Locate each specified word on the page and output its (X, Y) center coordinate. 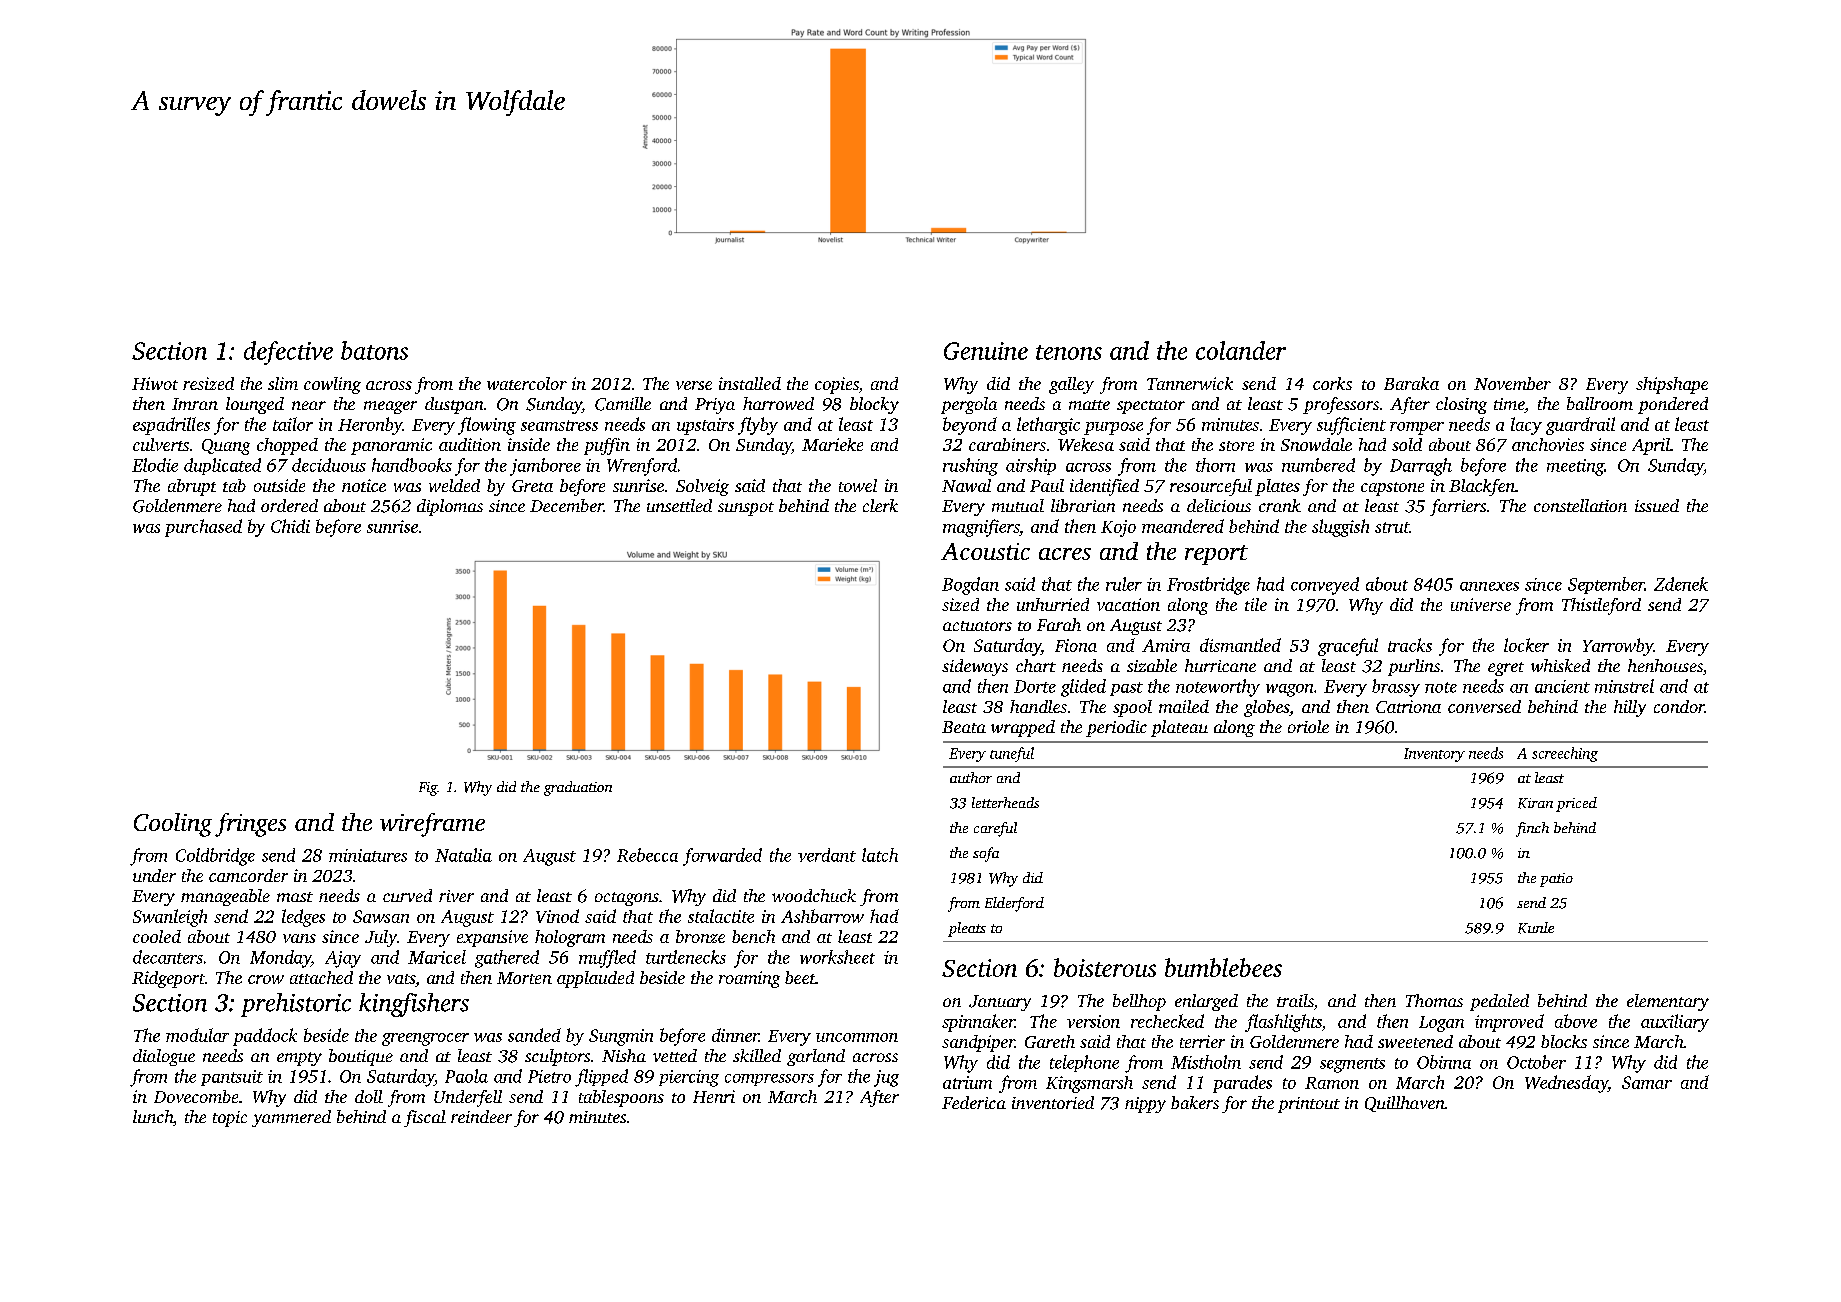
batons (374, 350)
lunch (153, 1116)
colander (1241, 350)
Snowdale (1316, 444)
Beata (964, 727)
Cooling (173, 825)
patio (1556, 880)
